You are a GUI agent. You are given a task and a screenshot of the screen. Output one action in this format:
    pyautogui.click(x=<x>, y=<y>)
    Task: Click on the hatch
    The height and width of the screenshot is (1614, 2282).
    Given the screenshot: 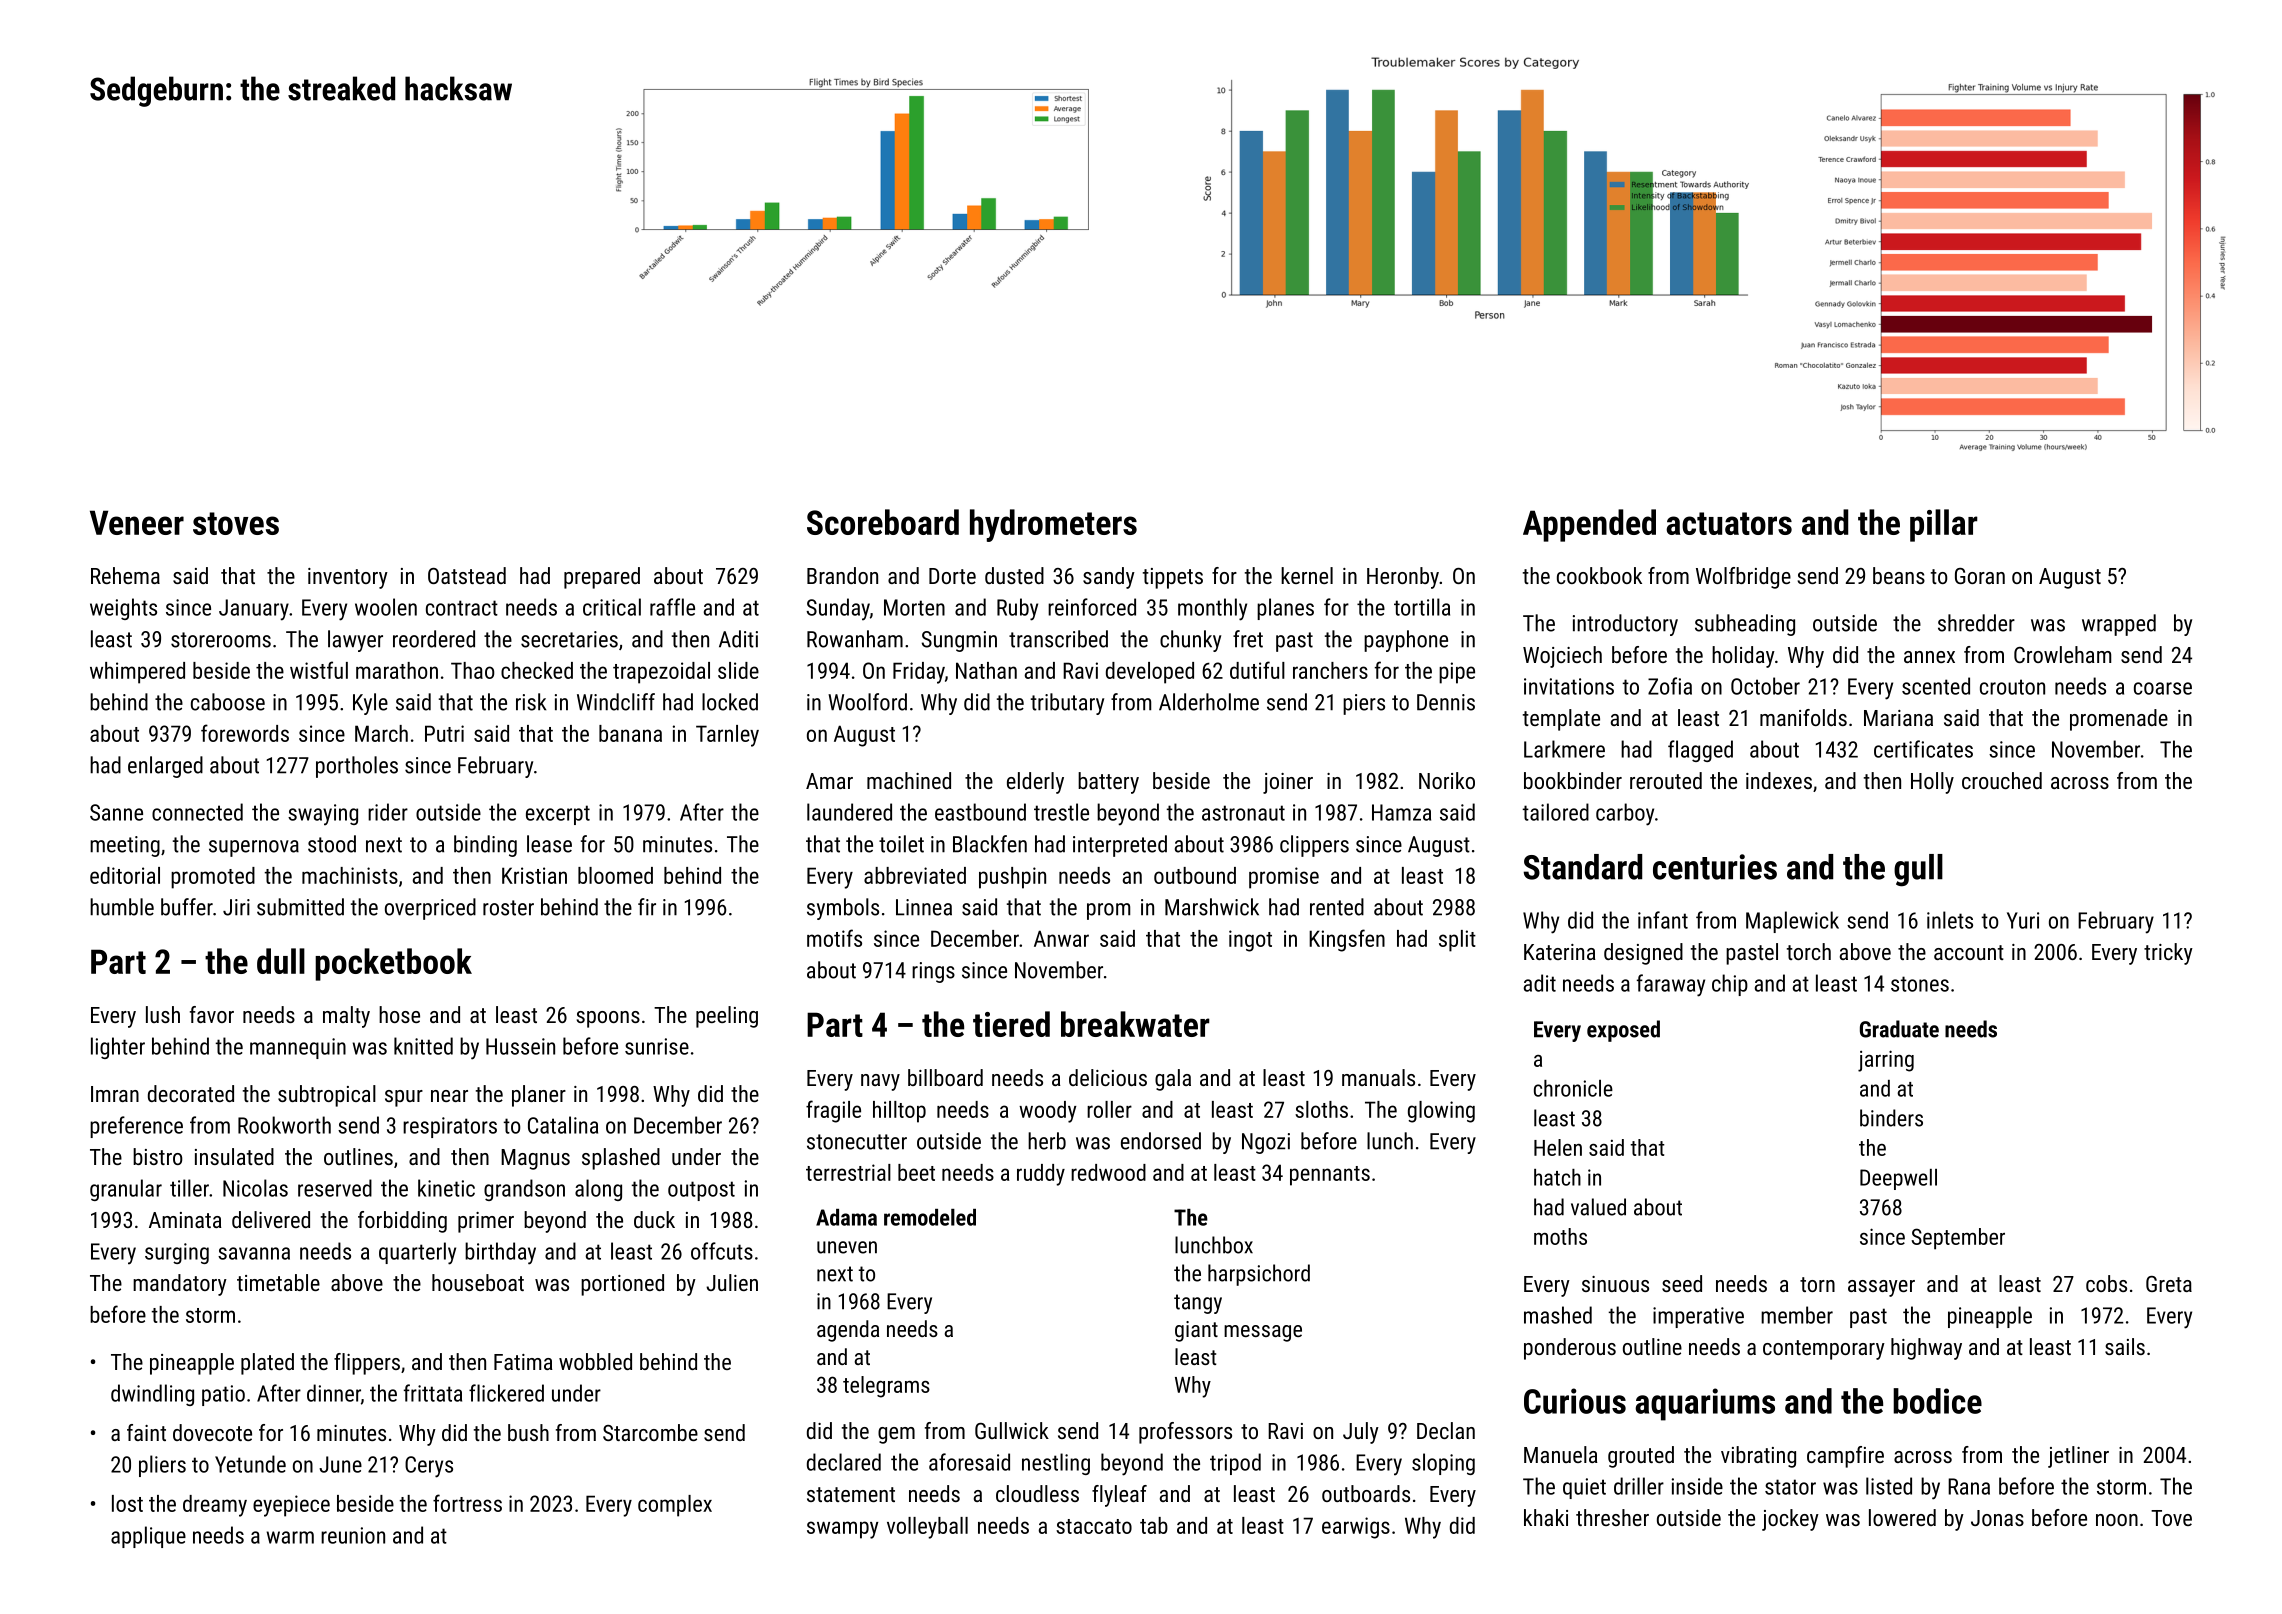 What is the action you would take?
    pyautogui.click(x=1557, y=1177)
